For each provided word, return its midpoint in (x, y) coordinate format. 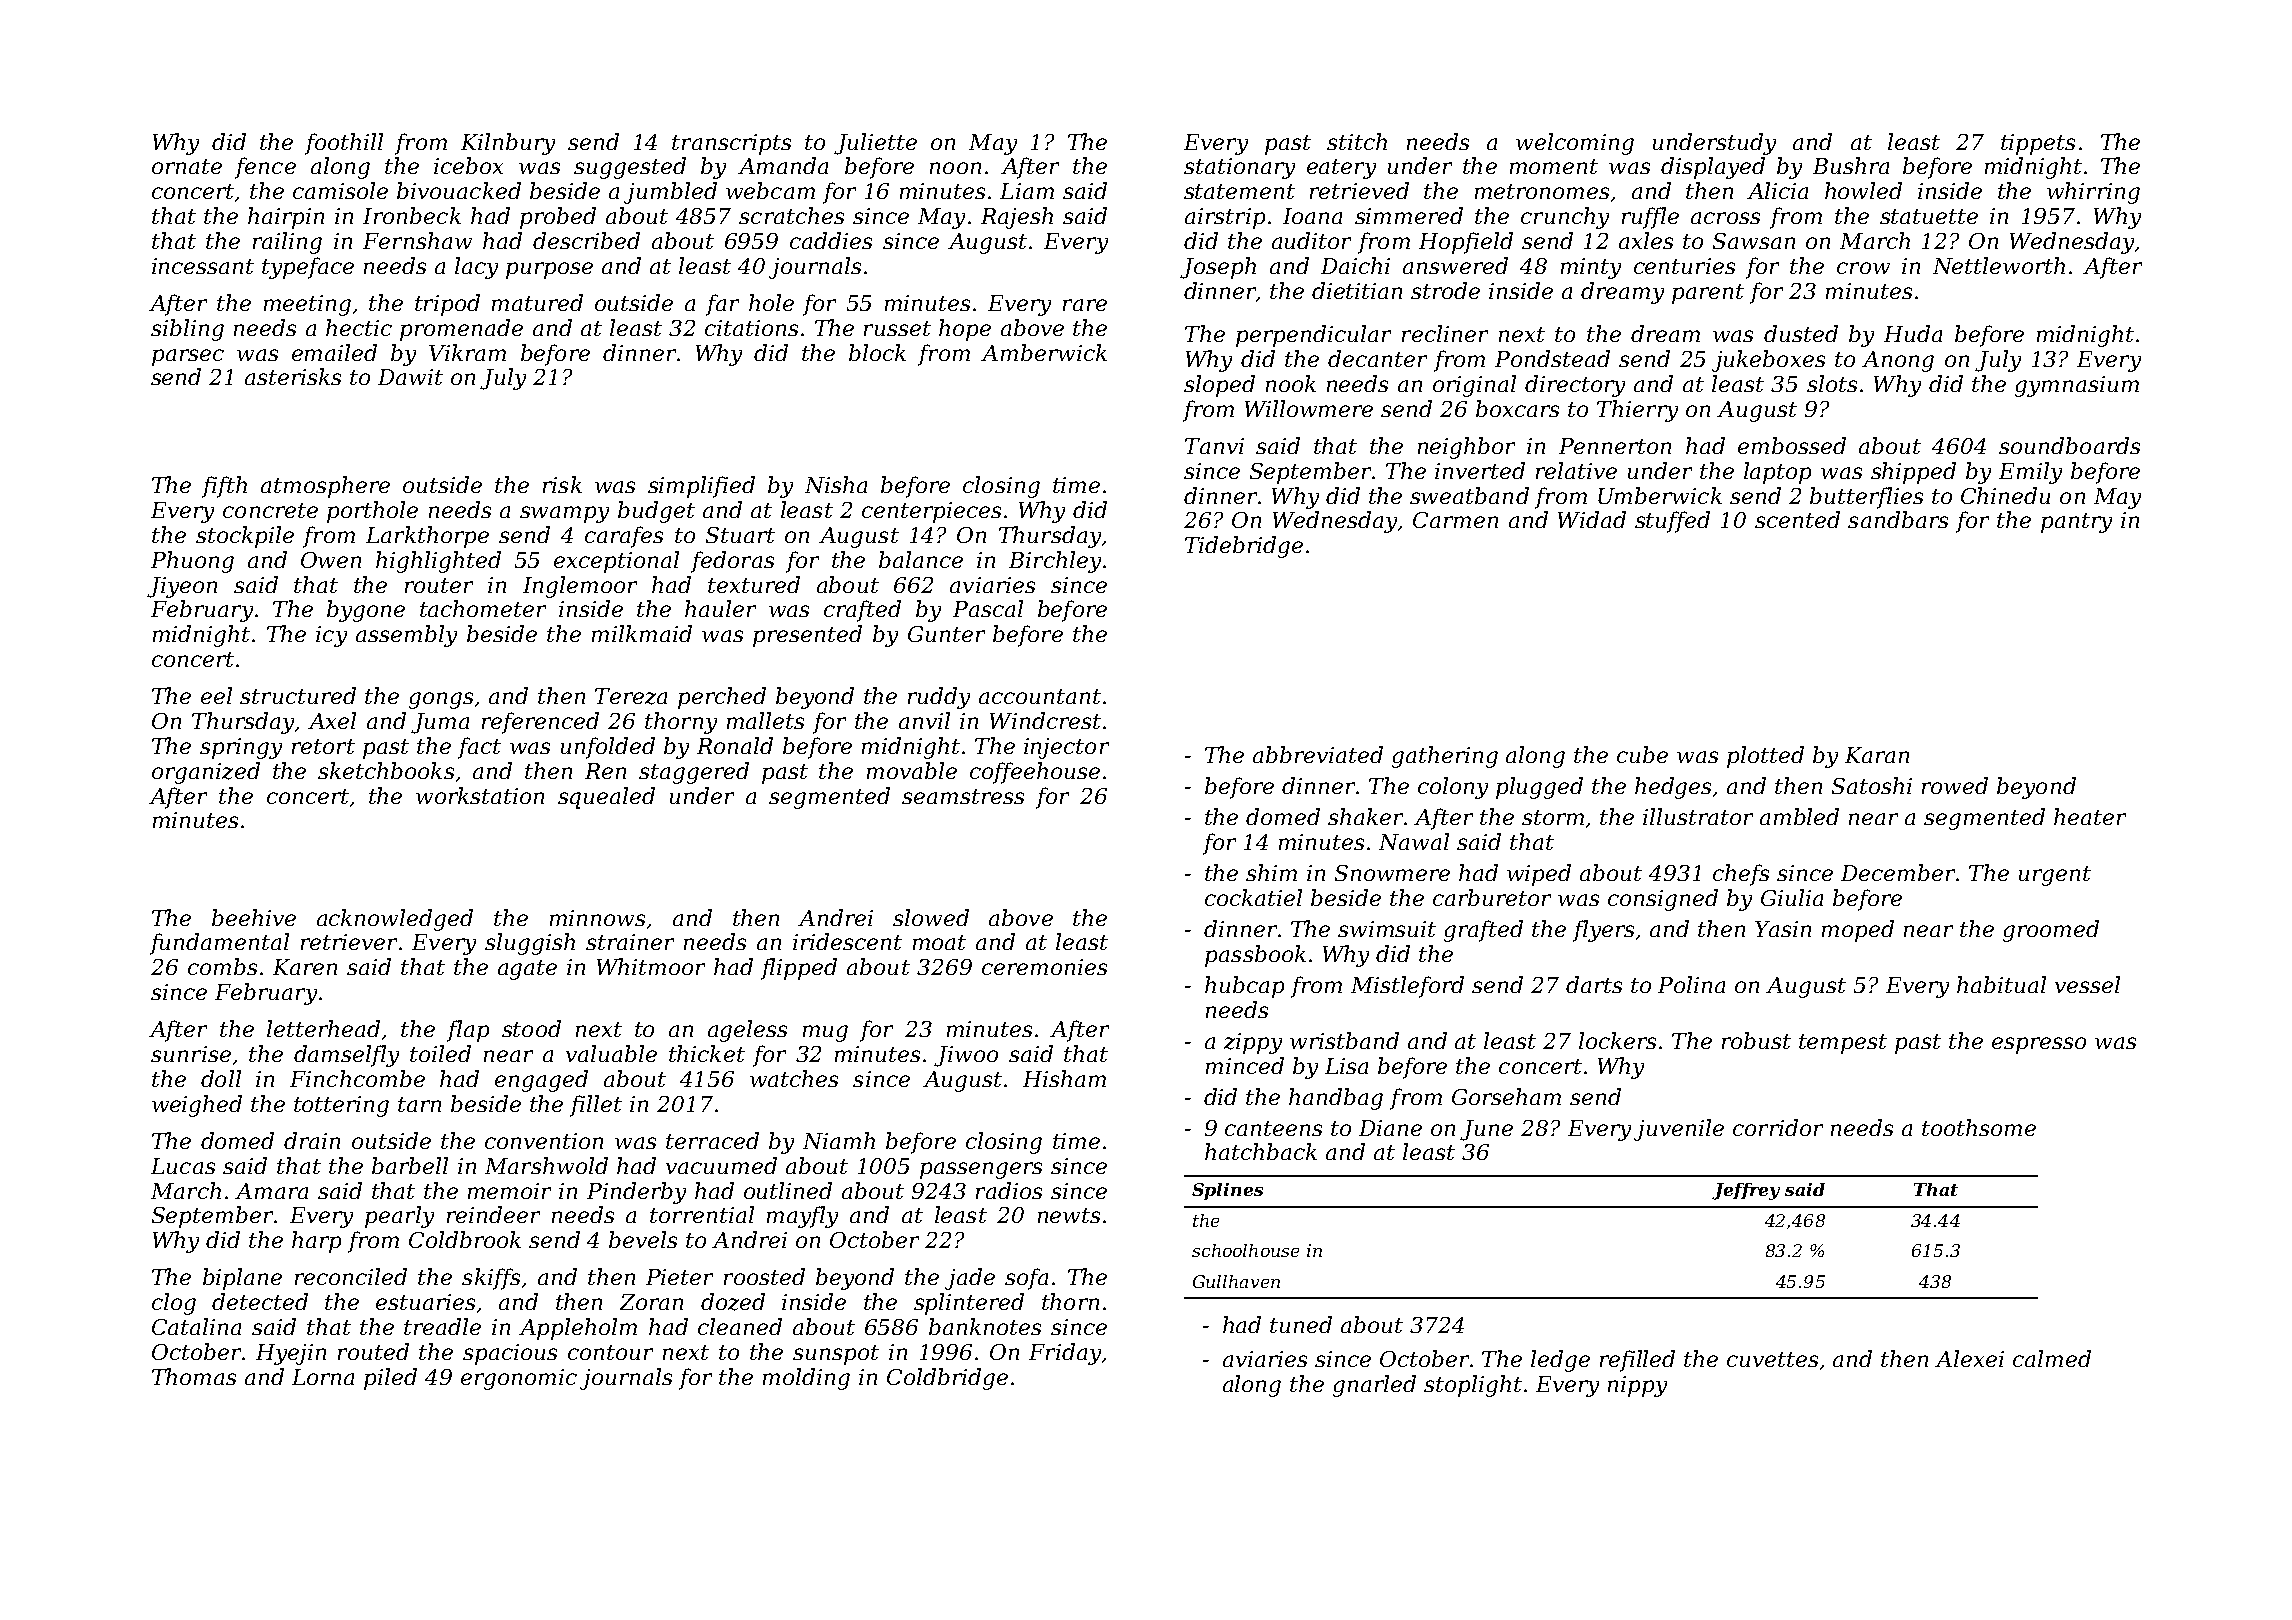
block (877, 352)
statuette (1929, 216)
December (1898, 872)
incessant (203, 266)
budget (656, 512)
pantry (2076, 523)
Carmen (1455, 520)
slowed (931, 917)
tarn (419, 1104)
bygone (366, 611)
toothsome (1979, 1127)
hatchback (1261, 1151)
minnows (597, 918)
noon (955, 168)
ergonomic (519, 1379)
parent (1708, 294)
